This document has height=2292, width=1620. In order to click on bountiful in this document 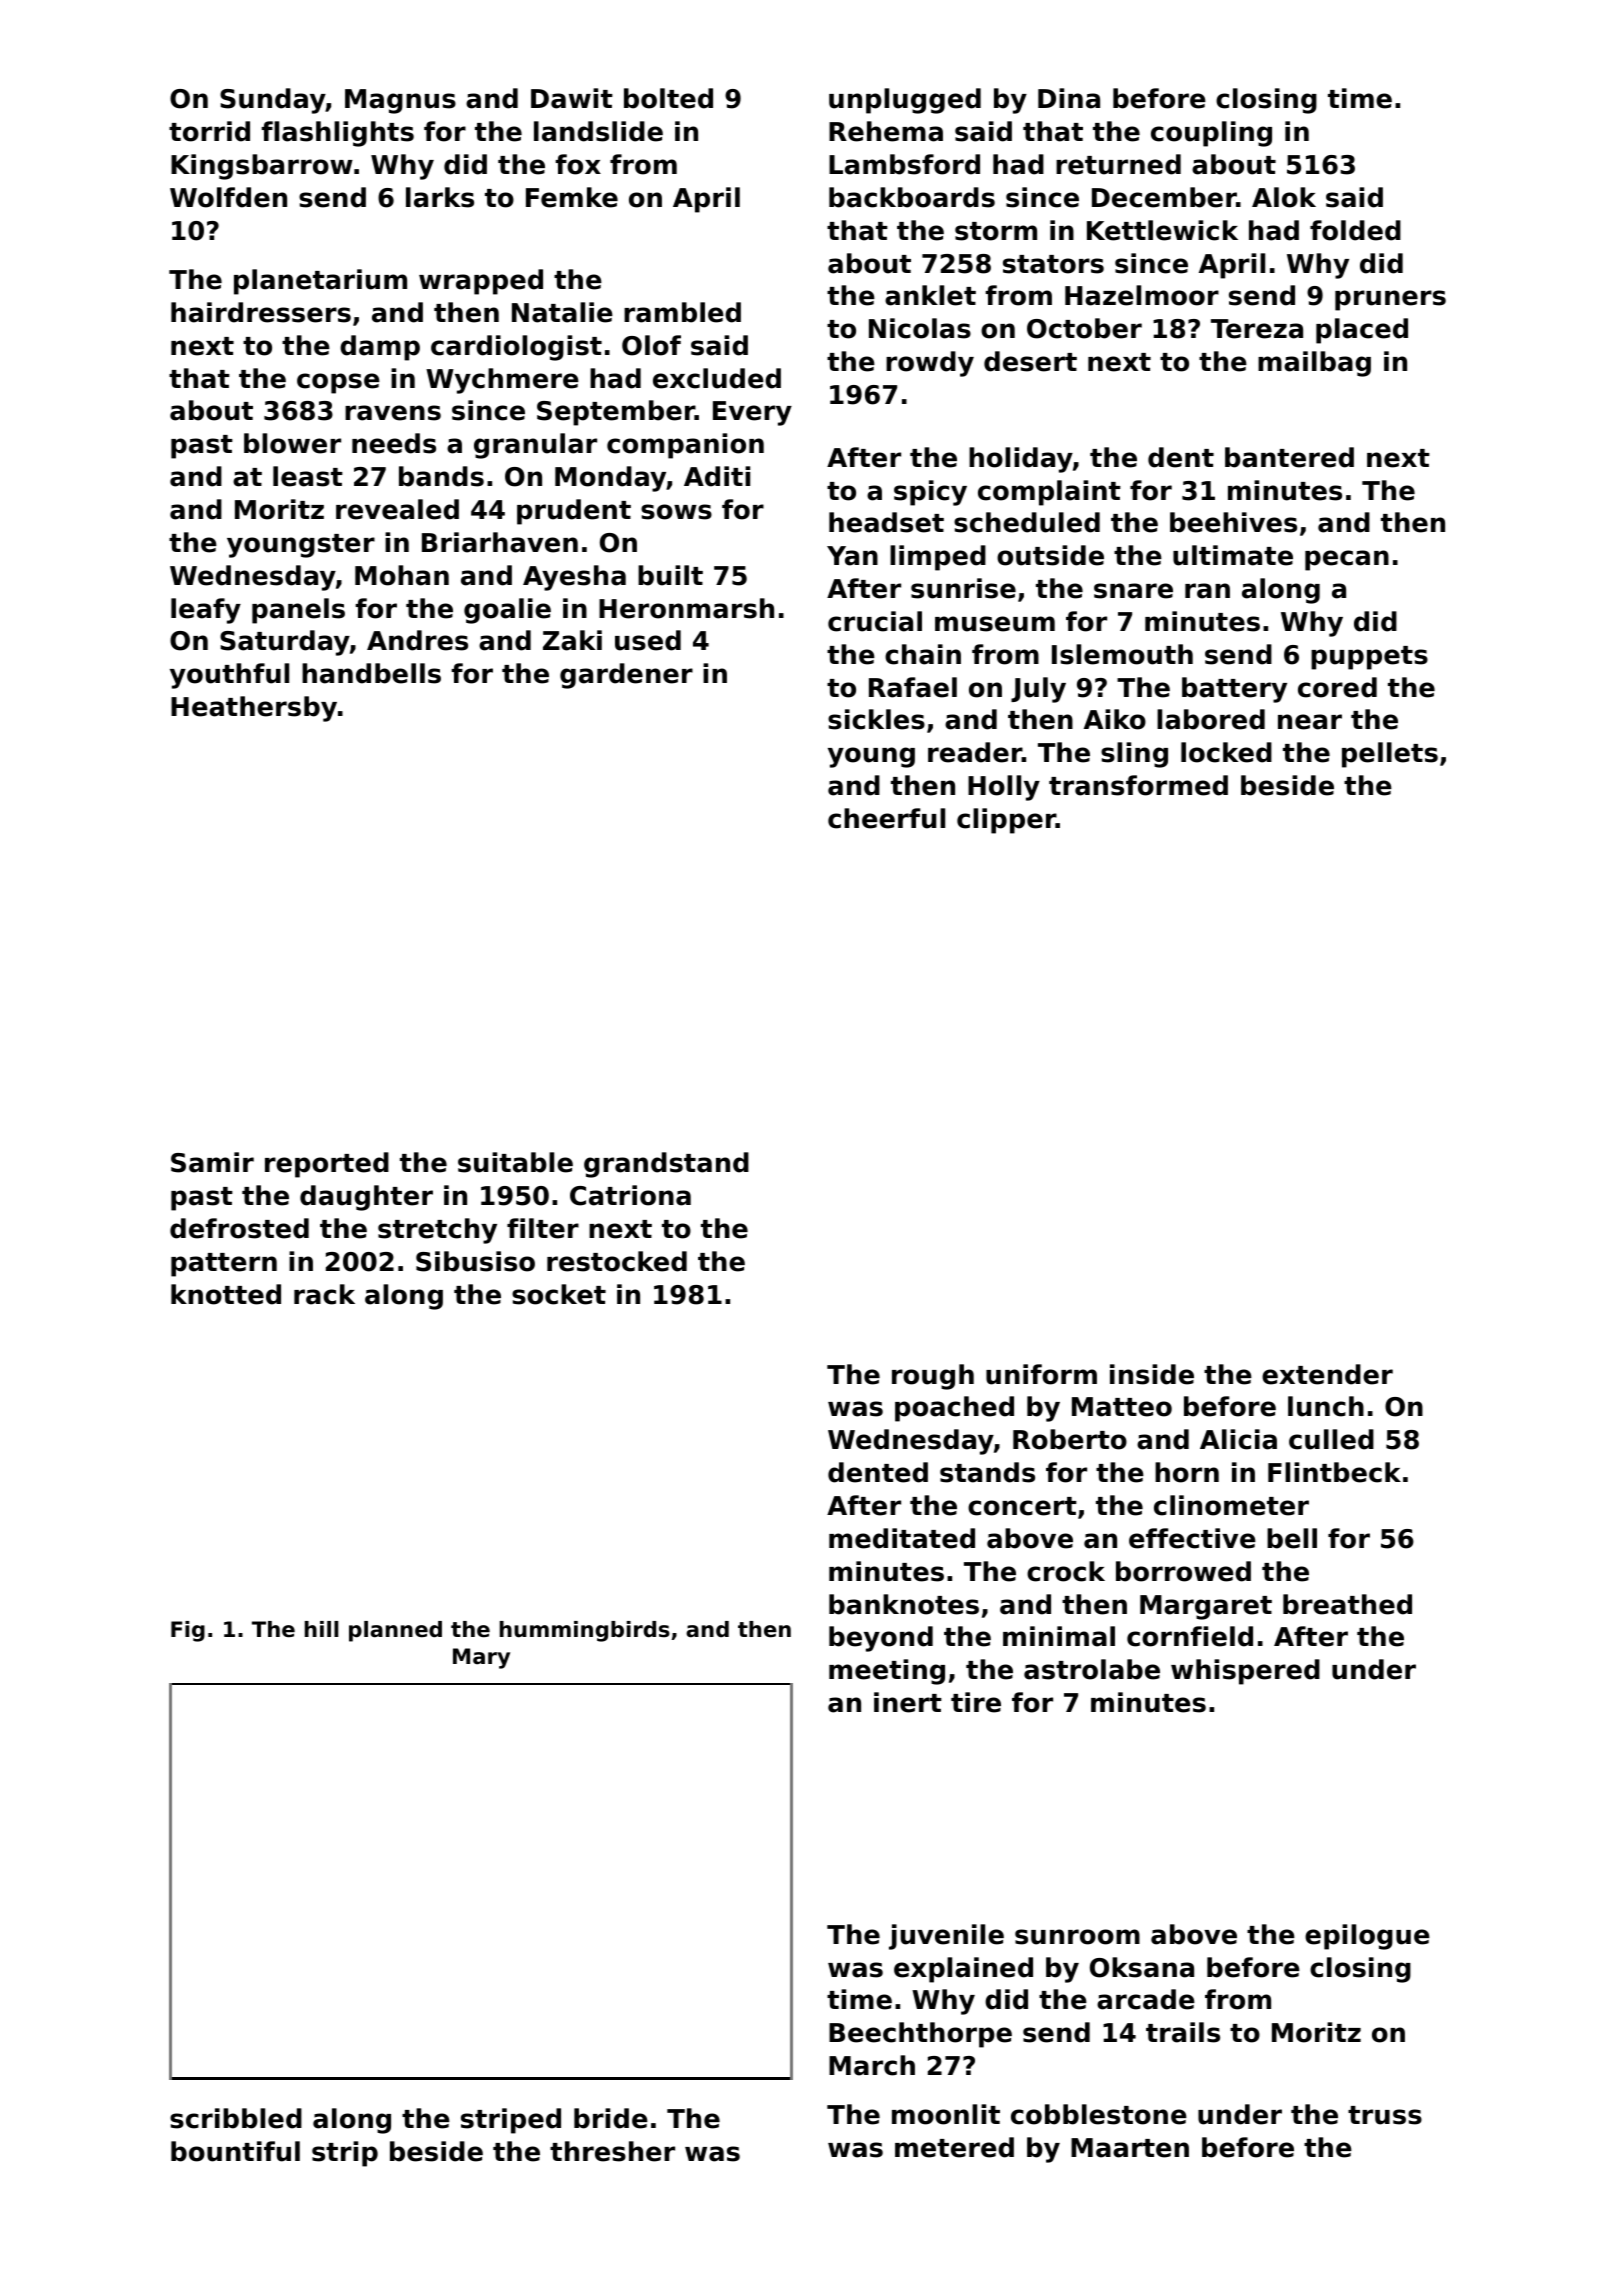, I will do `click(235, 2151)`.
